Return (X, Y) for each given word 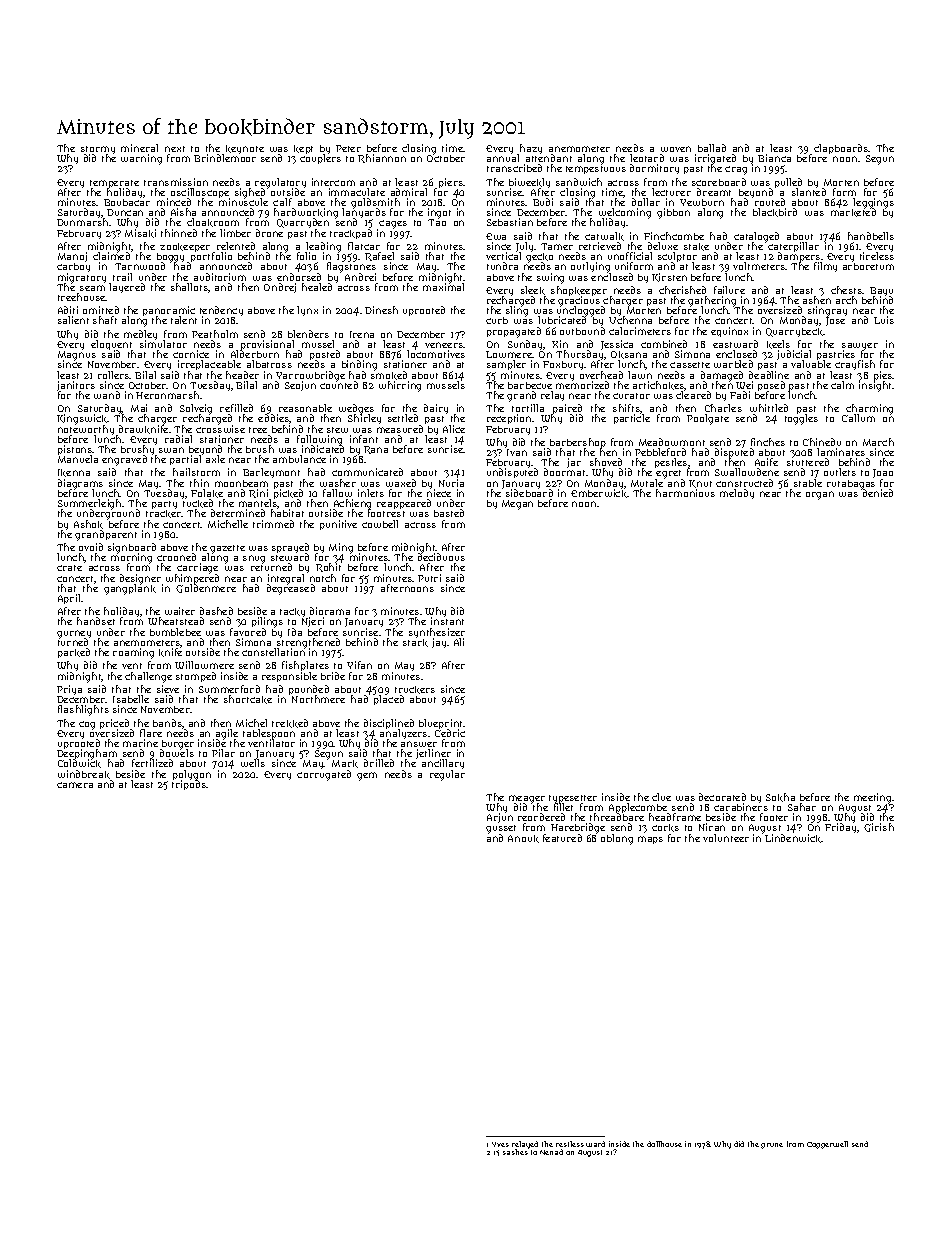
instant (447, 621)
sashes (515, 1152)
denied (878, 493)
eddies (273, 418)
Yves (500, 1144)
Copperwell (827, 1145)
